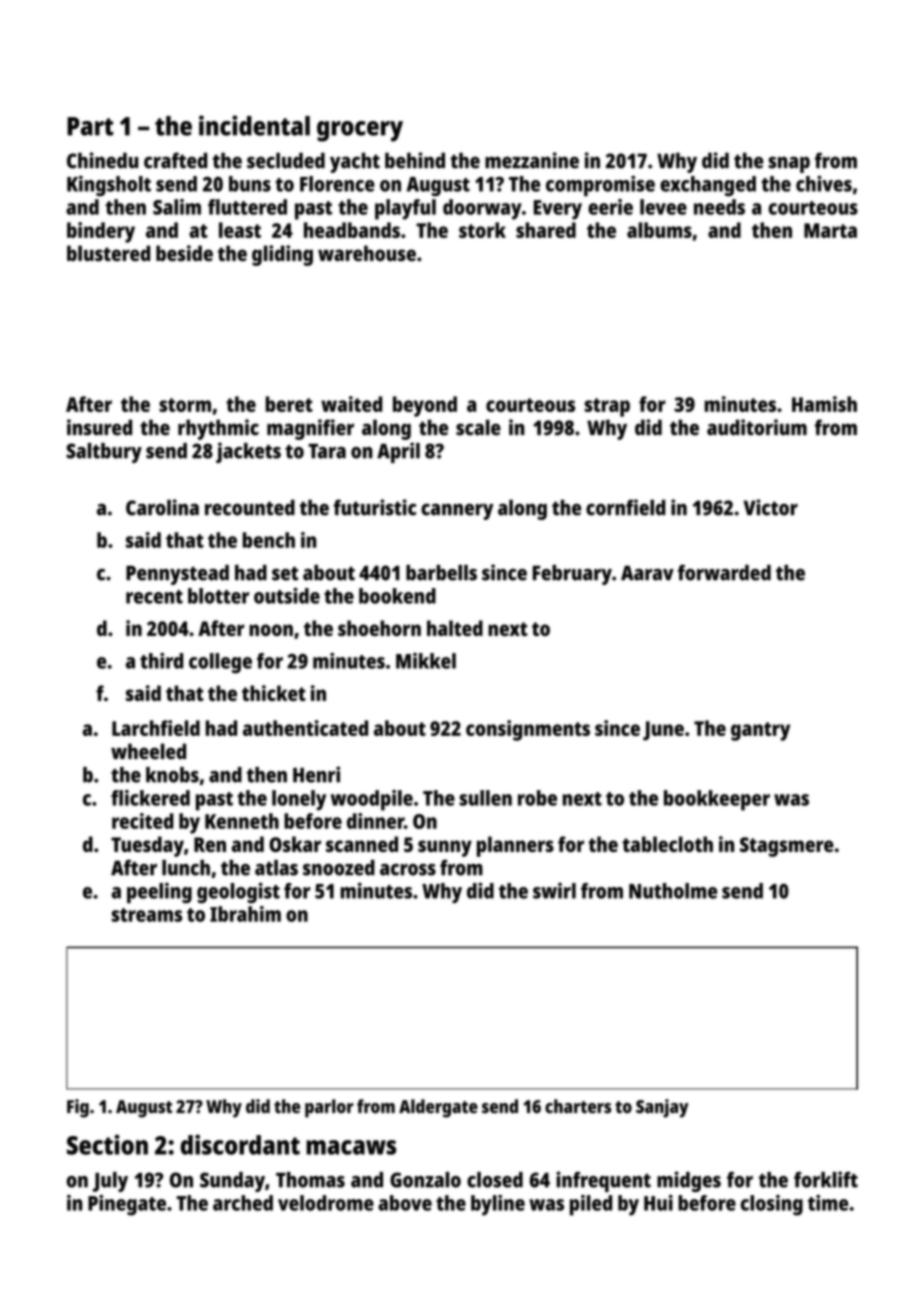  I want to click on Pinegate, so click(127, 1205).
